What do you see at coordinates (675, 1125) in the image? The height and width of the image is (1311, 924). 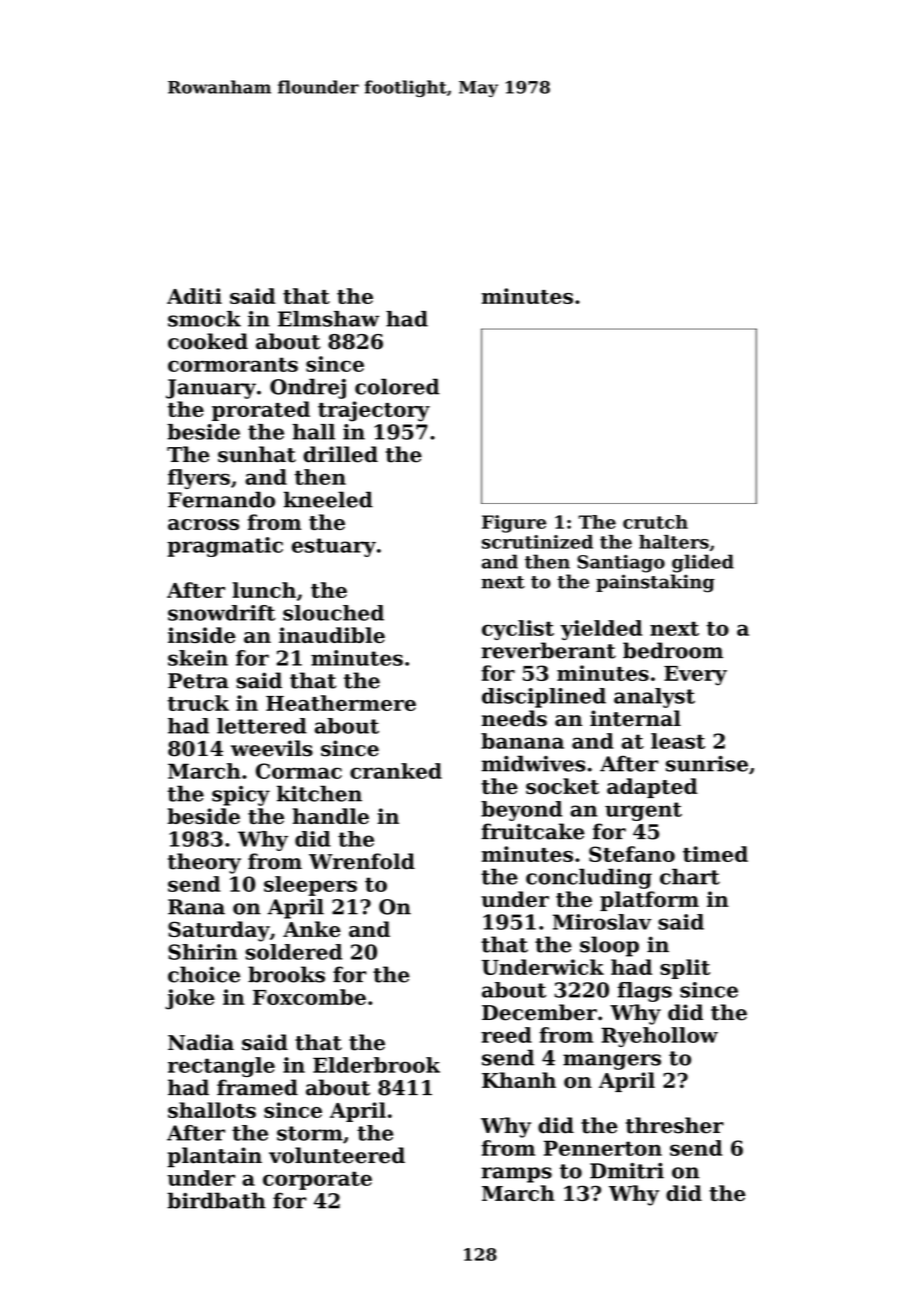 I see `thresher` at bounding box center [675, 1125].
